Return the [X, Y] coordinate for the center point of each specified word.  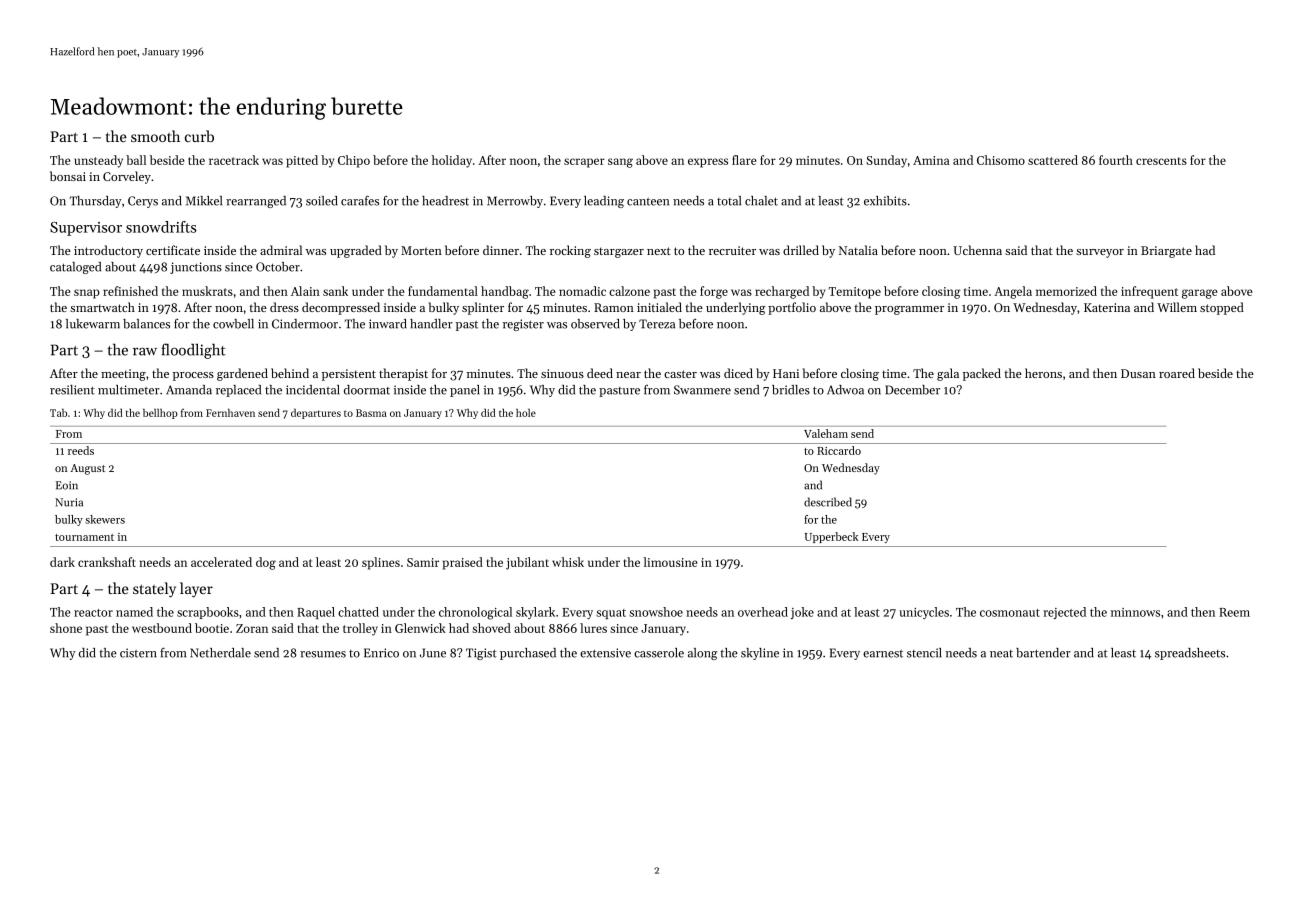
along [702, 654]
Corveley [127, 177]
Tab [58, 412]
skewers [105, 519]
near [628, 375]
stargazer [619, 252]
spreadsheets [1190, 654]
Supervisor [86, 229]
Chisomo [1001, 160]
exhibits [885, 201]
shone [66, 628]
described [828, 502]
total [729, 201]
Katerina [1107, 307]
